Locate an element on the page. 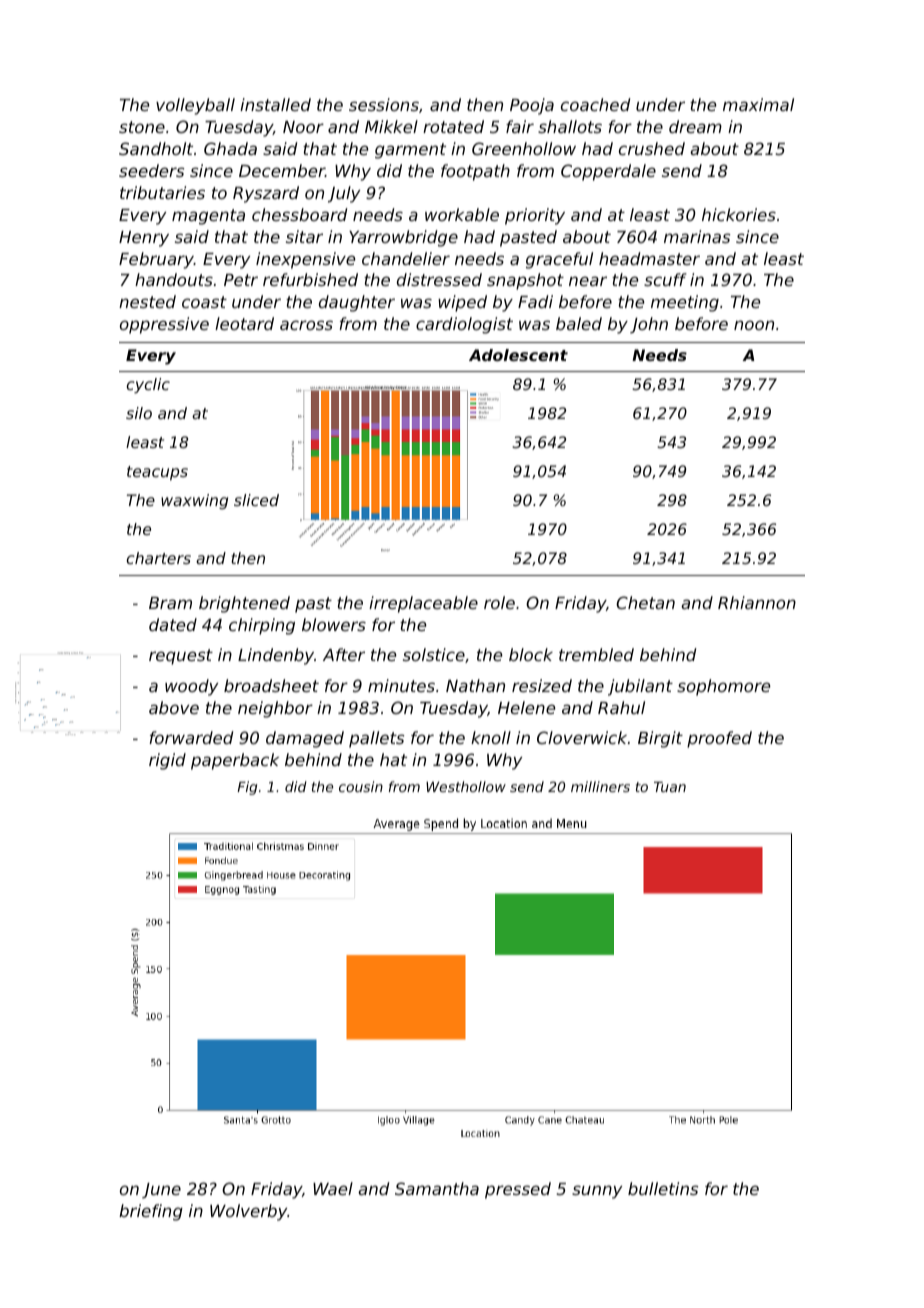 The image size is (924, 1308). Rhiannon is located at coordinates (757, 602).
